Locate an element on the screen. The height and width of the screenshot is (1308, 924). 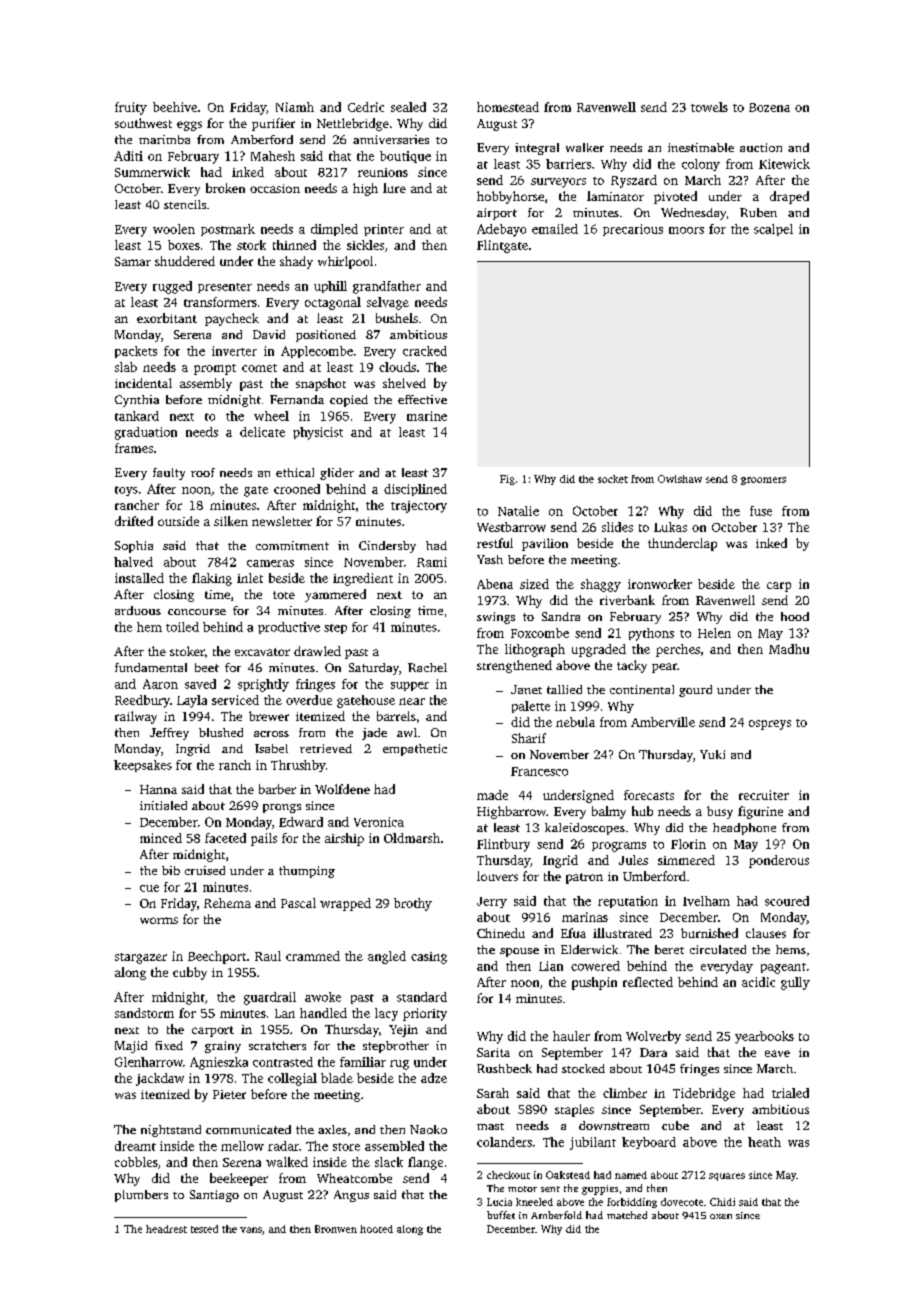
lure is located at coordinates (394, 188).
